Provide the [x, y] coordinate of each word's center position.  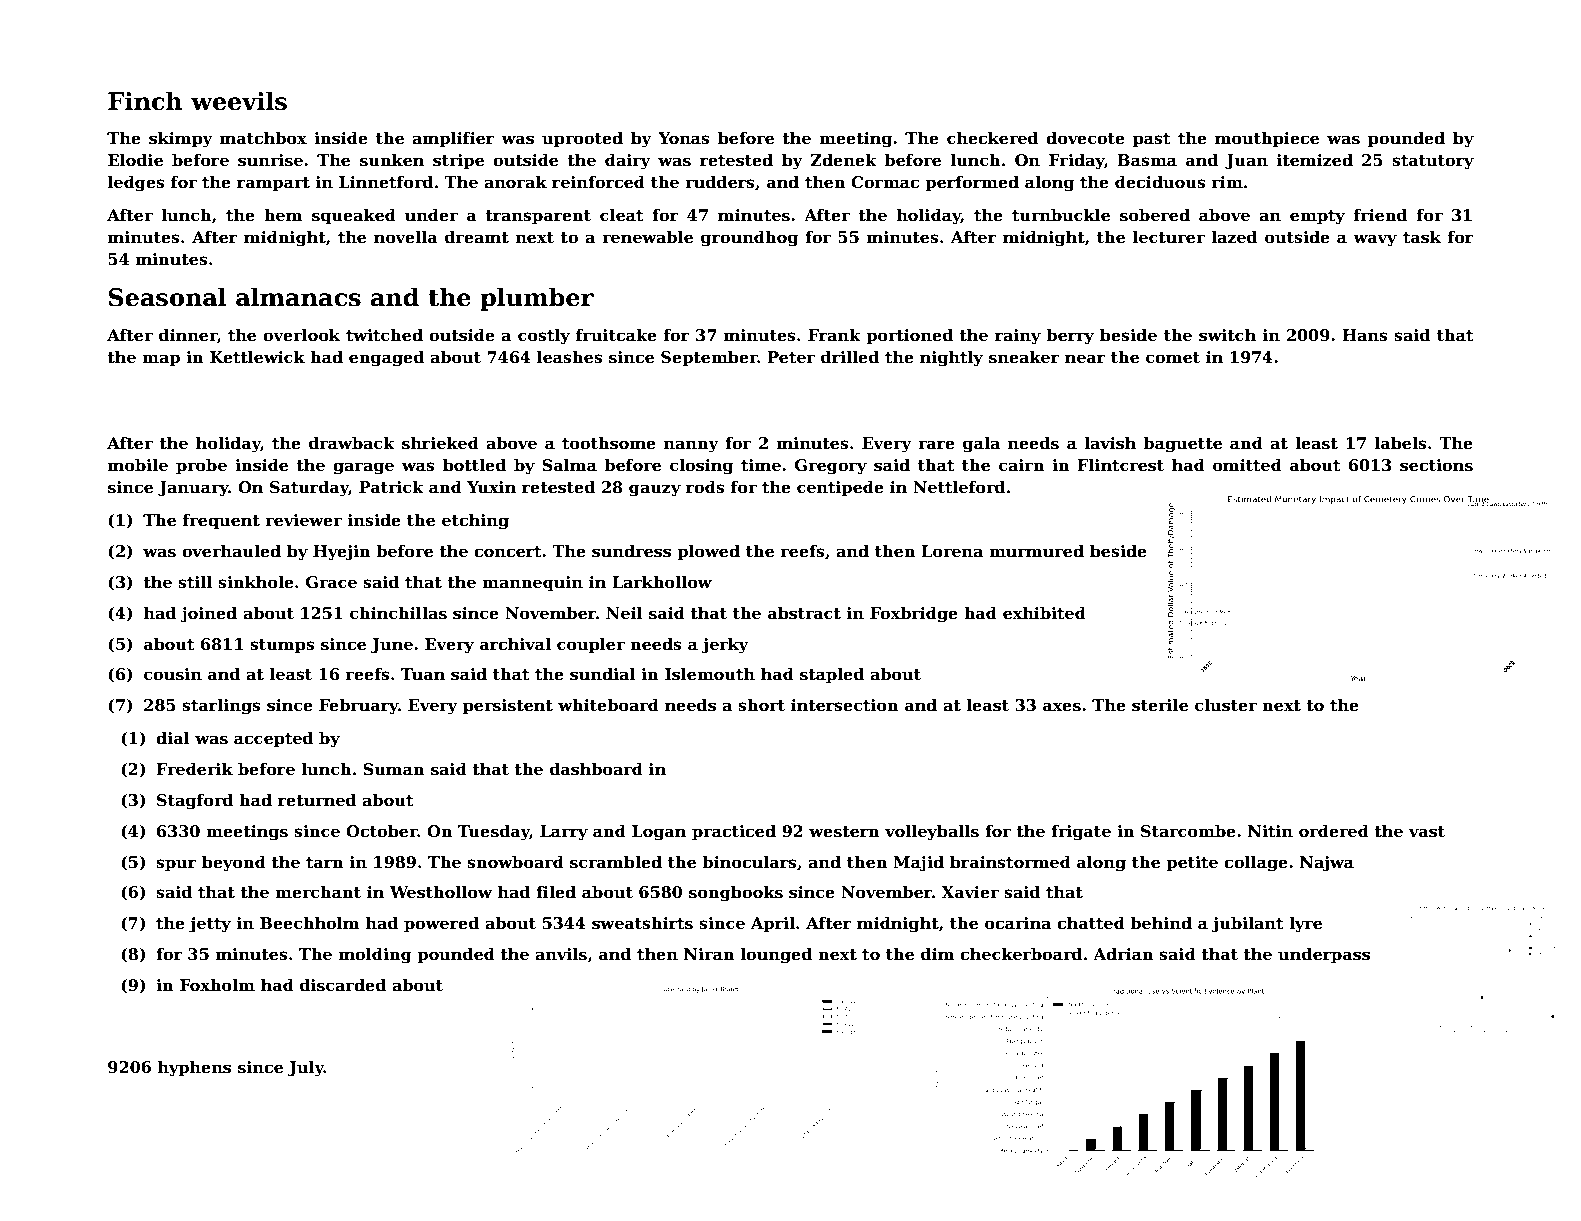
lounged [776, 955]
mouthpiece [1267, 139]
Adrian [1123, 953]
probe [201, 466]
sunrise [270, 160]
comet [1173, 358]
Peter [791, 357]
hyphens [194, 1068]
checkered [992, 138]
